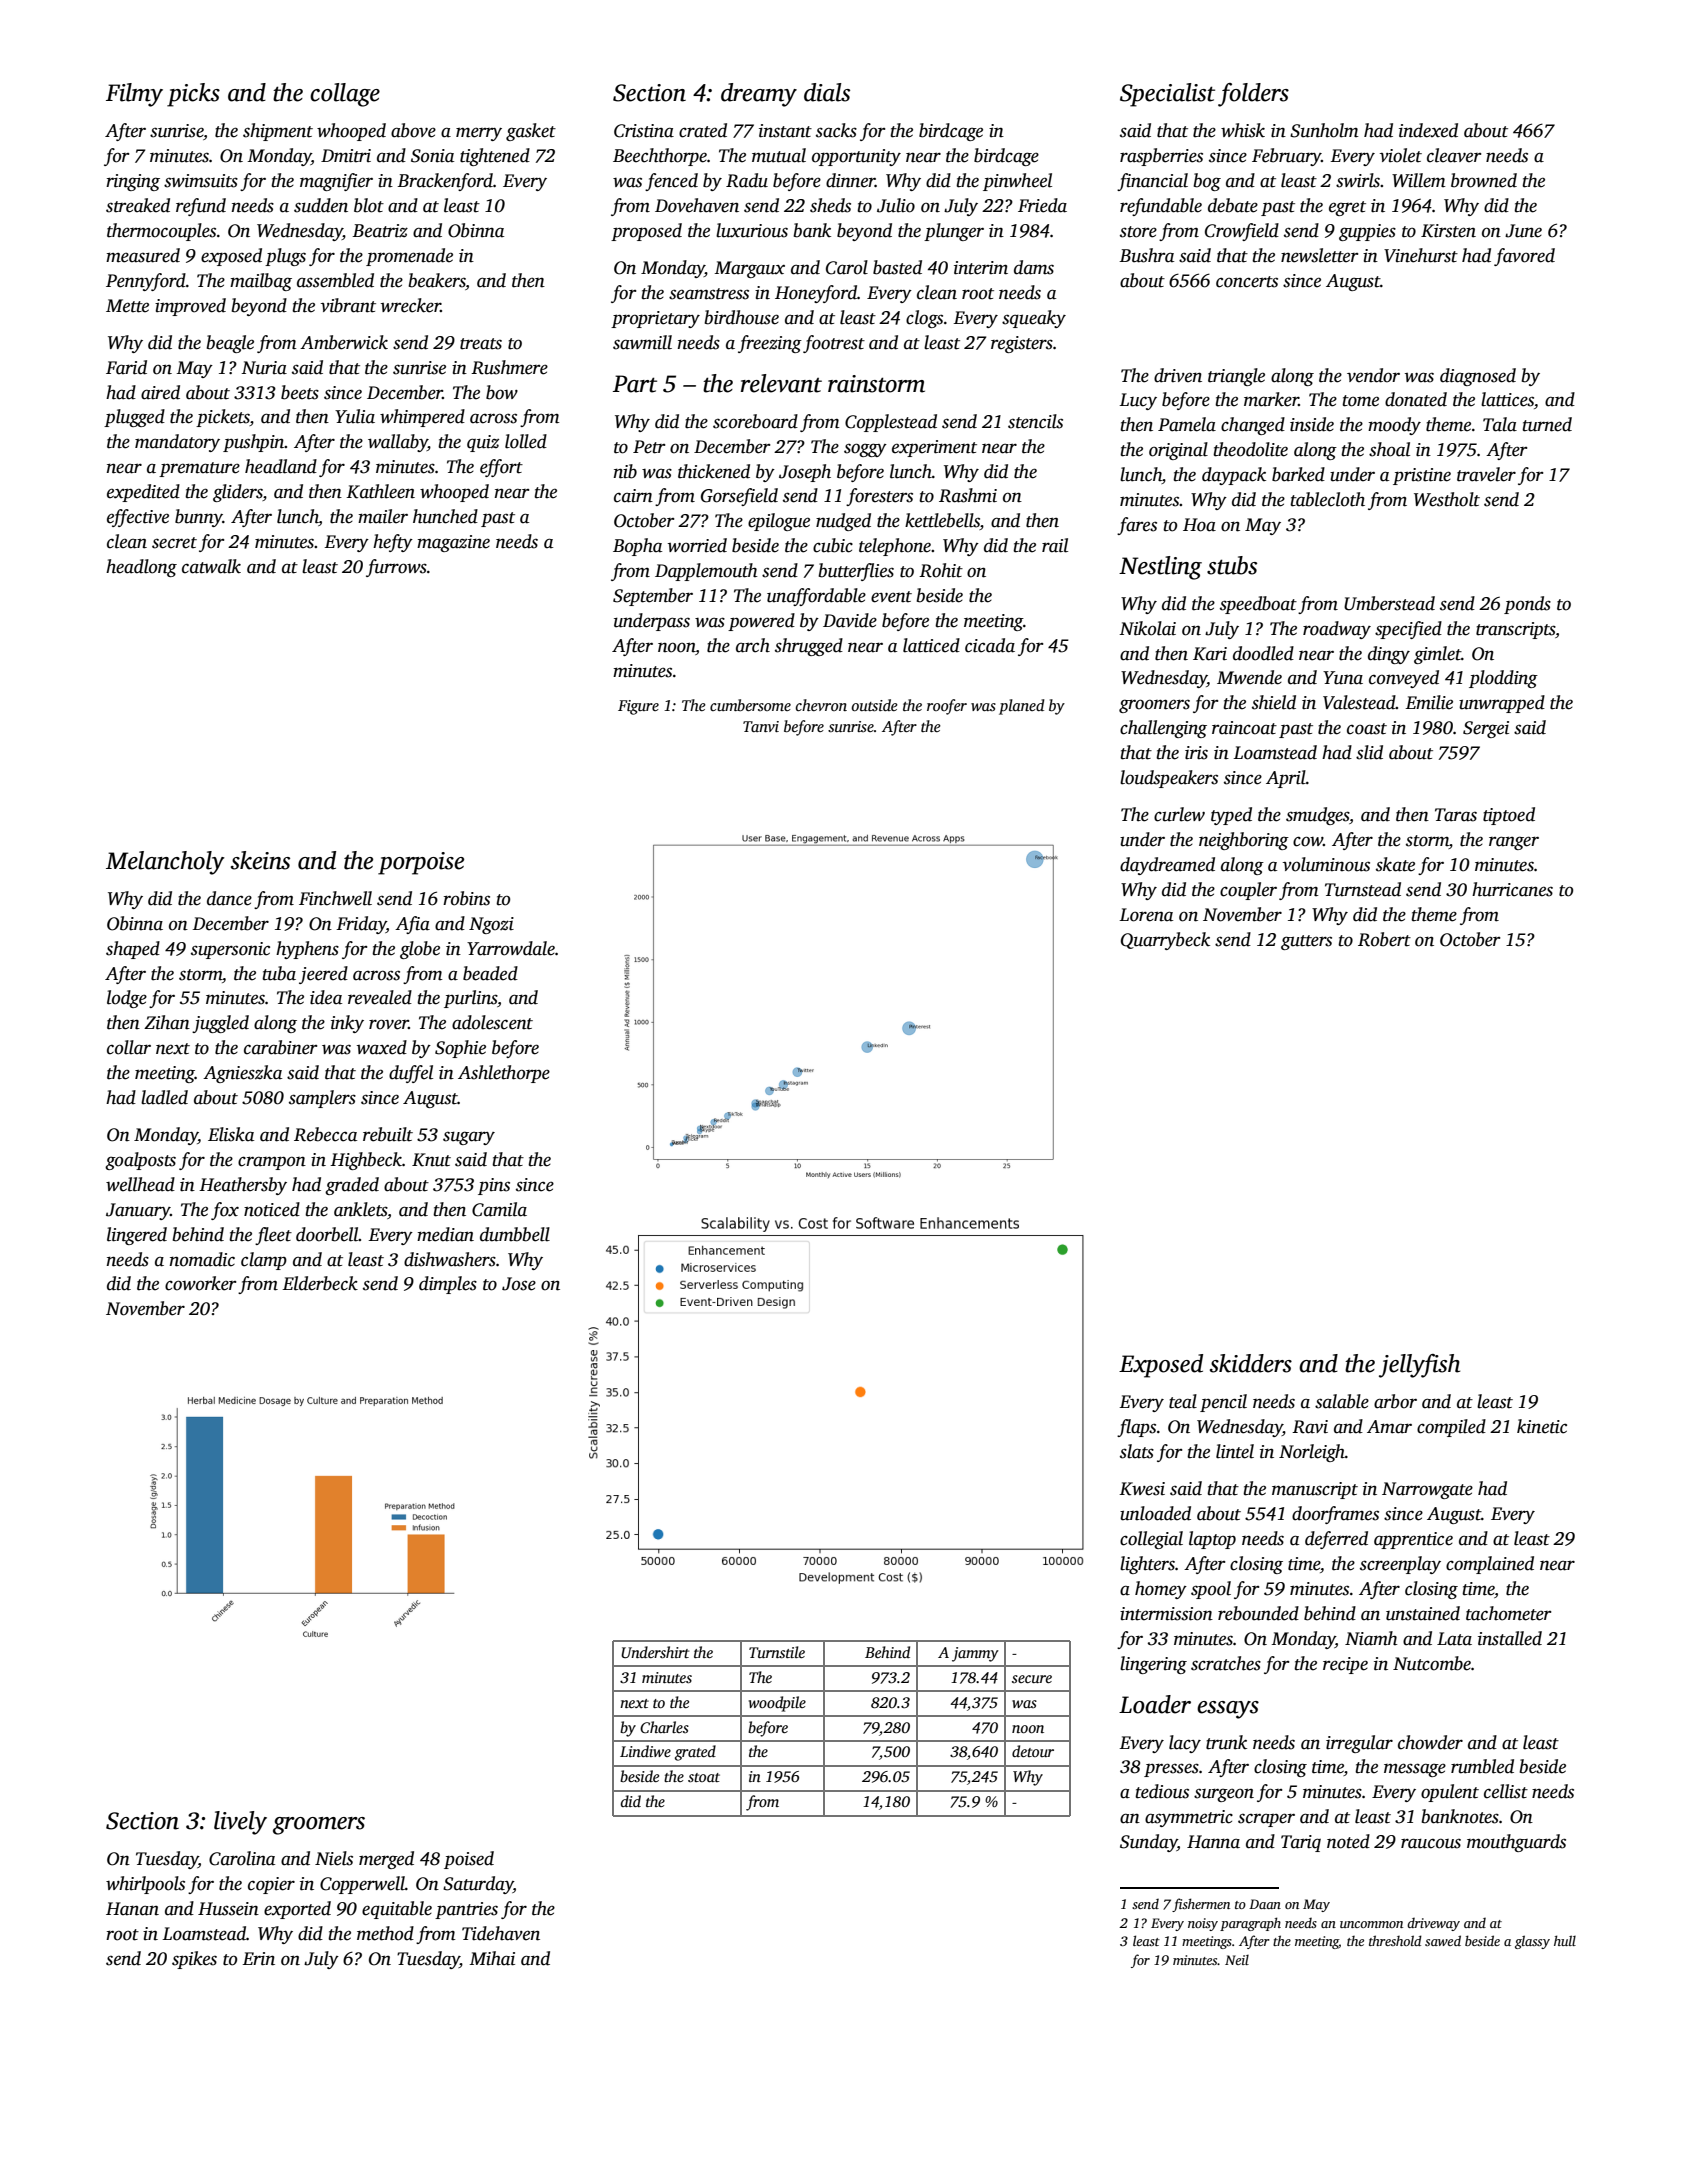  What do you see at coordinates (1419, 1366) in the document?
I see `jellyfish` at bounding box center [1419, 1366].
